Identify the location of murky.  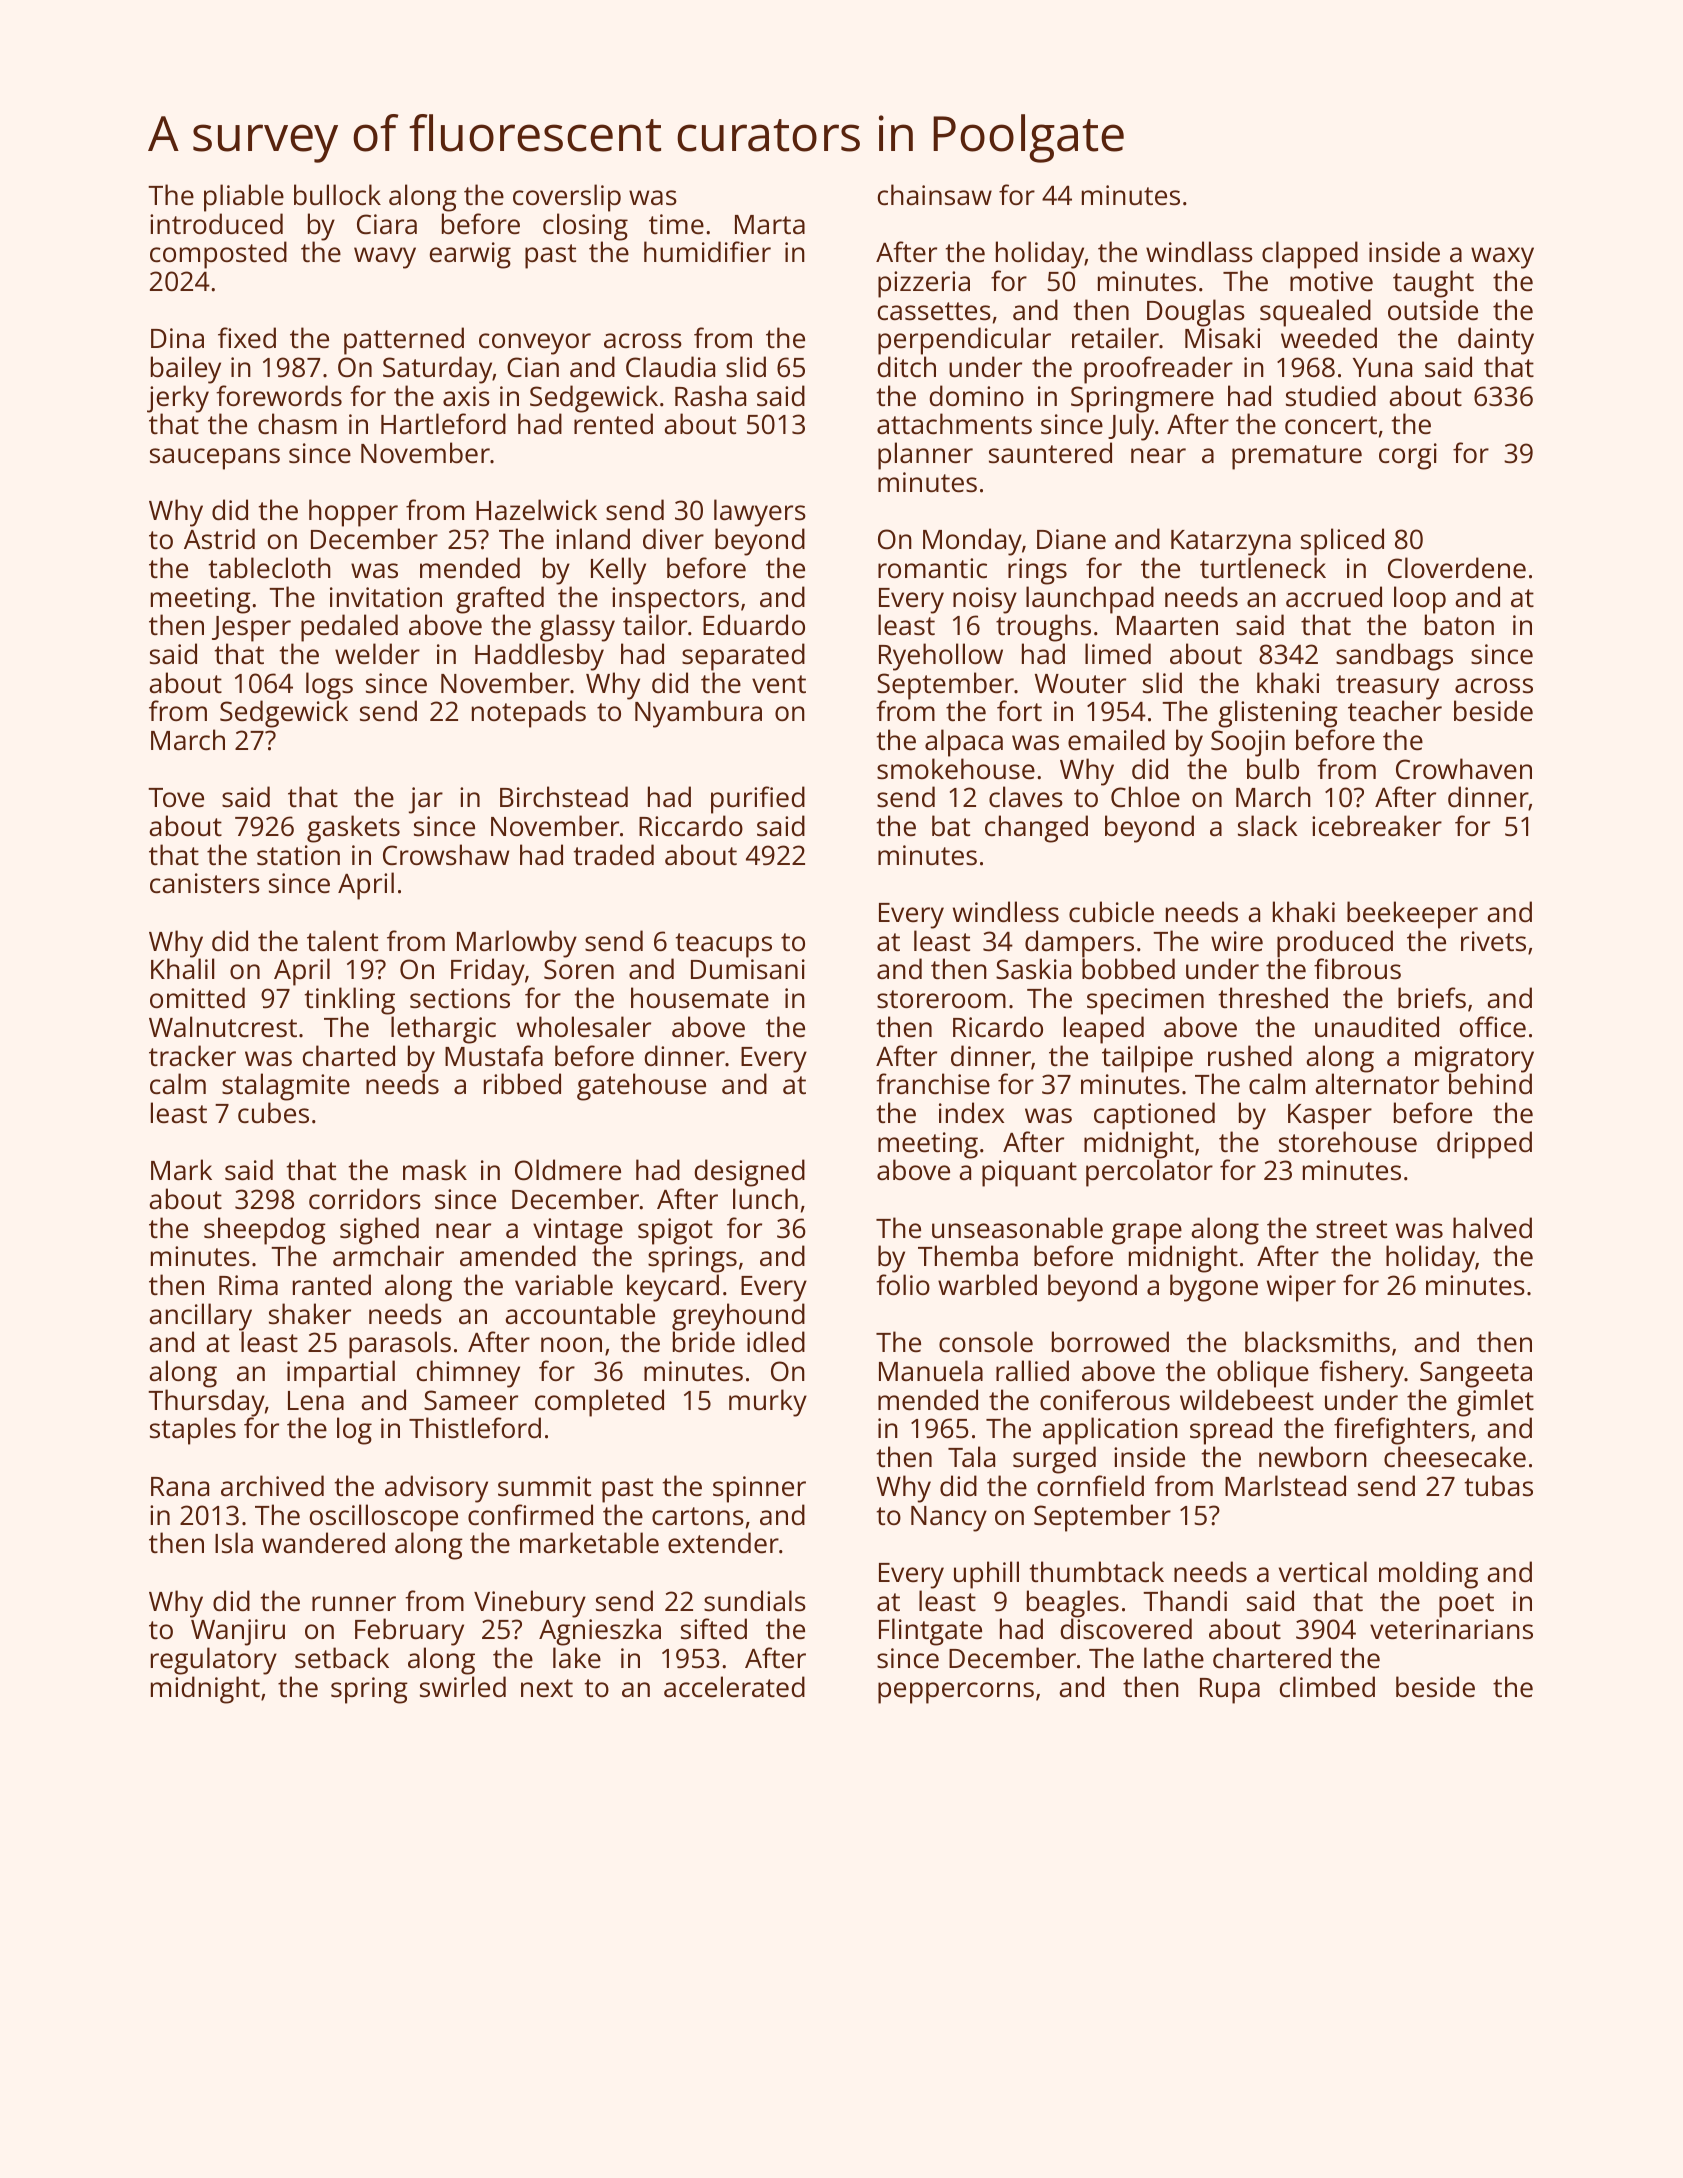
(768, 1403).
